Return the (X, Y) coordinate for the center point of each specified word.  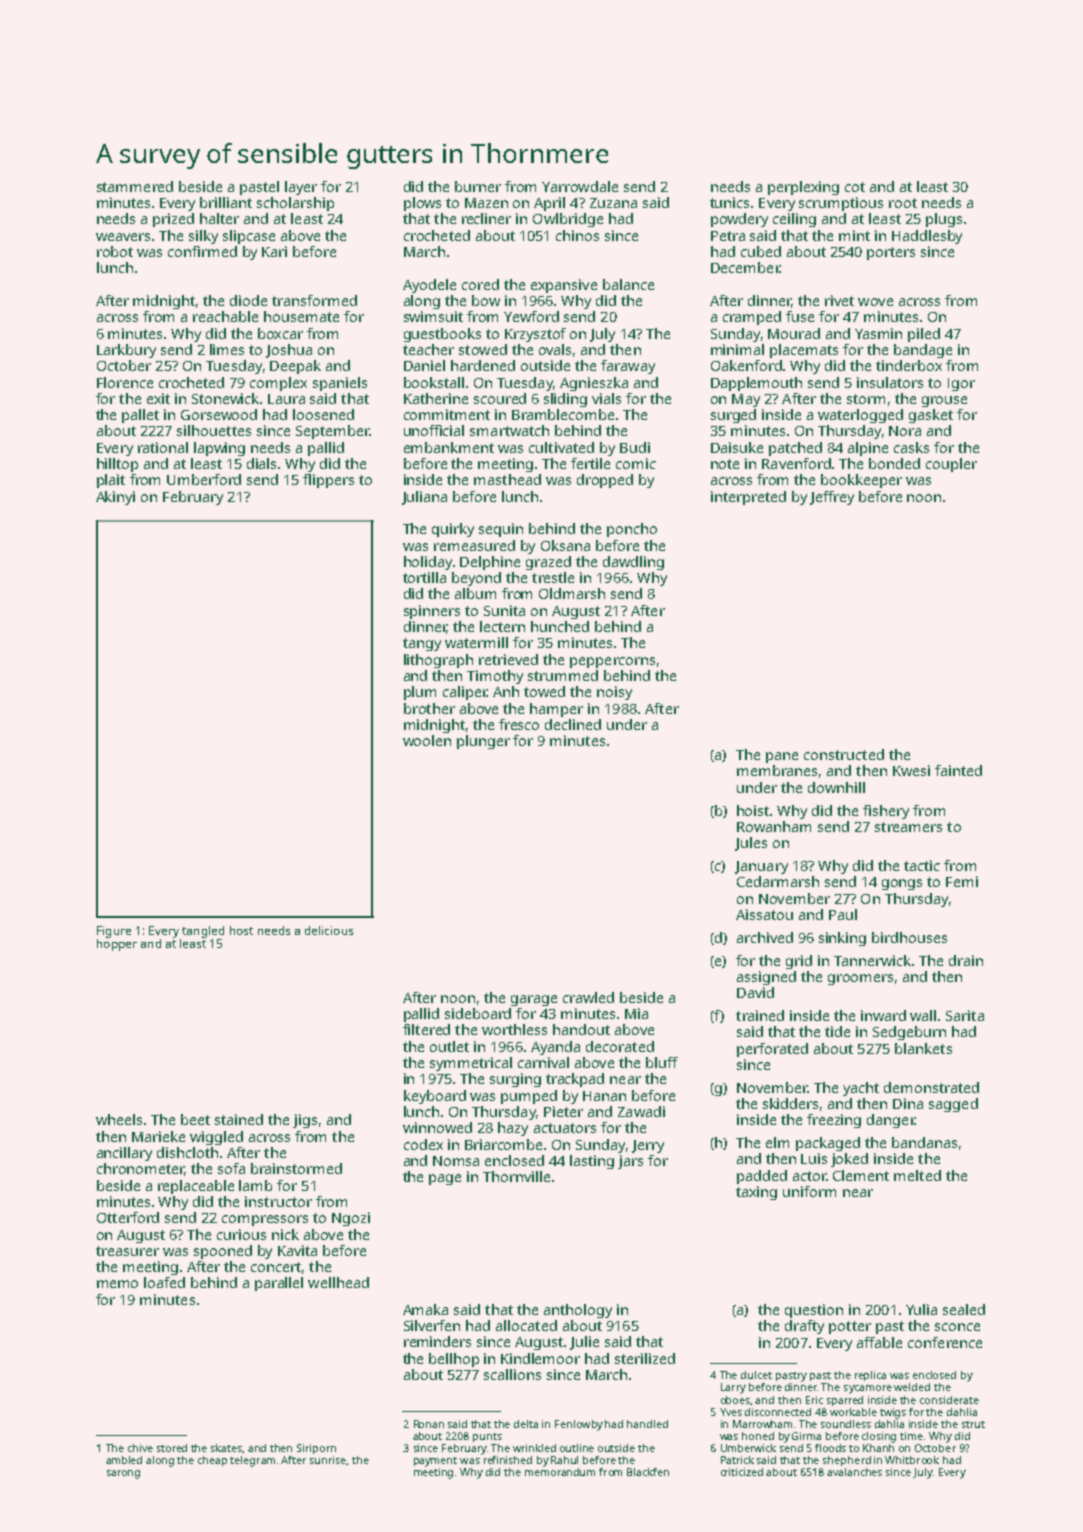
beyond (476, 579)
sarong (123, 1474)
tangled (203, 932)
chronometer (140, 1168)
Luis (814, 1158)
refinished (508, 1460)
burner (478, 186)
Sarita (965, 1015)
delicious (329, 930)
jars (630, 1162)
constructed (844, 754)
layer (301, 188)
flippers (328, 481)
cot (855, 187)
